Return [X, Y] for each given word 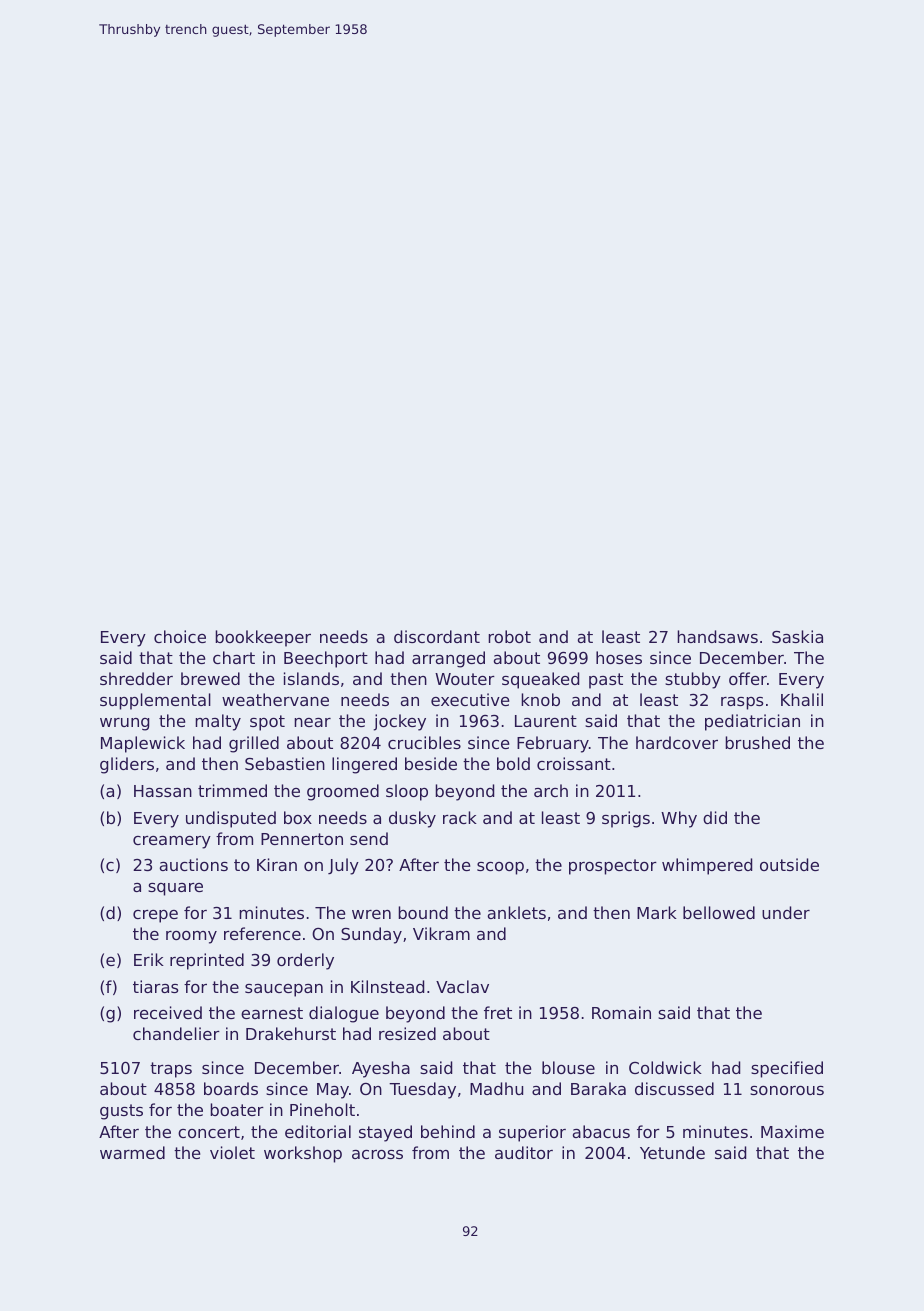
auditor [524, 1152]
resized [407, 1033]
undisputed [231, 819]
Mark [657, 912]
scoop [500, 868]
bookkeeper [263, 638]
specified [787, 1069]
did [715, 817]
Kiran [277, 864]
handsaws [717, 636]
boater [237, 1109]
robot [509, 636]
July [343, 866]
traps [171, 1070]
